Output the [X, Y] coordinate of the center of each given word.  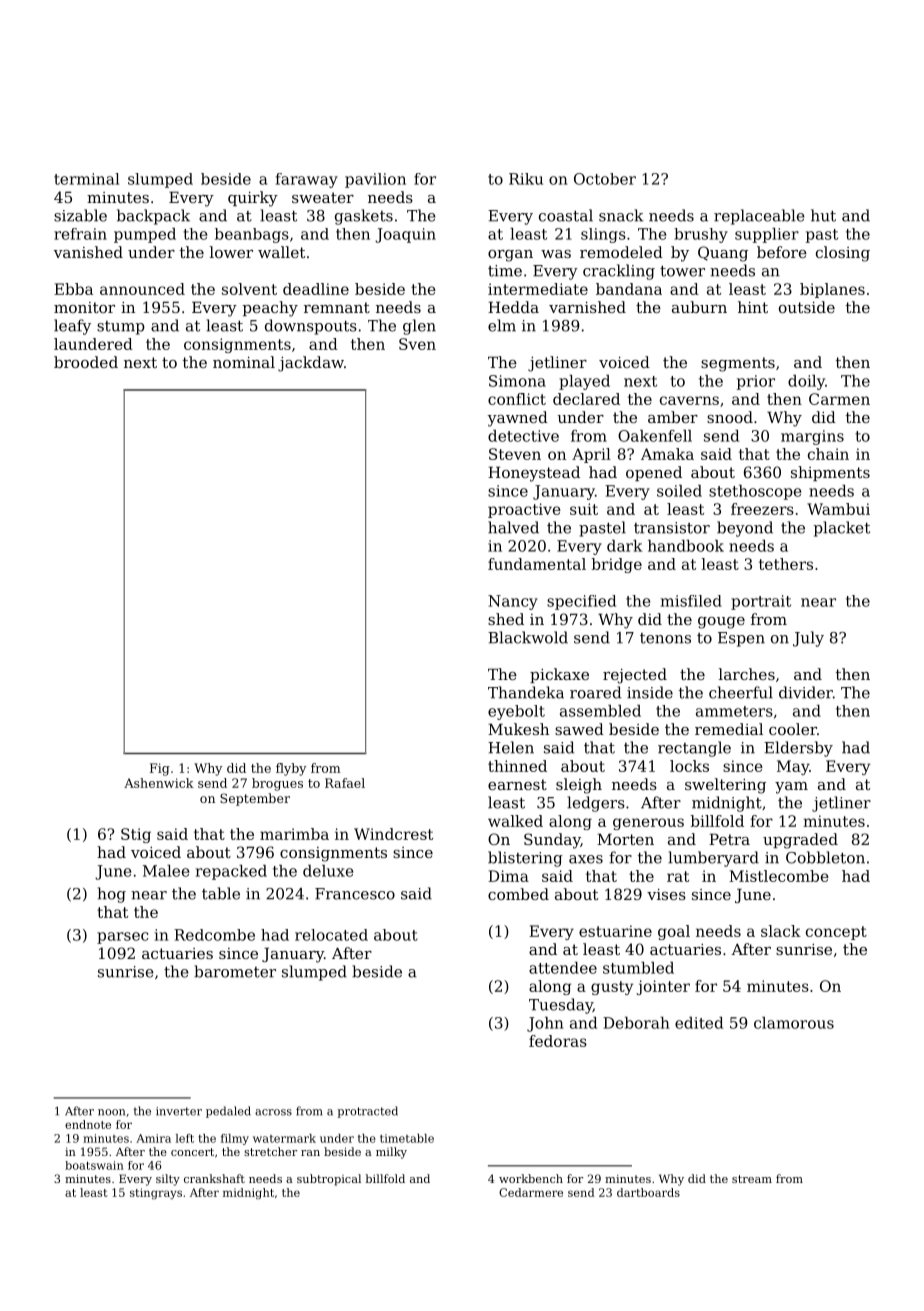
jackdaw [311, 364]
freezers [762, 509]
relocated [331, 935]
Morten [625, 839]
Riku [526, 179]
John [545, 1024]
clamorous [794, 1023]
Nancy [513, 602]
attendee [563, 968]
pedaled [228, 1112]
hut [823, 215]
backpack [153, 217]
